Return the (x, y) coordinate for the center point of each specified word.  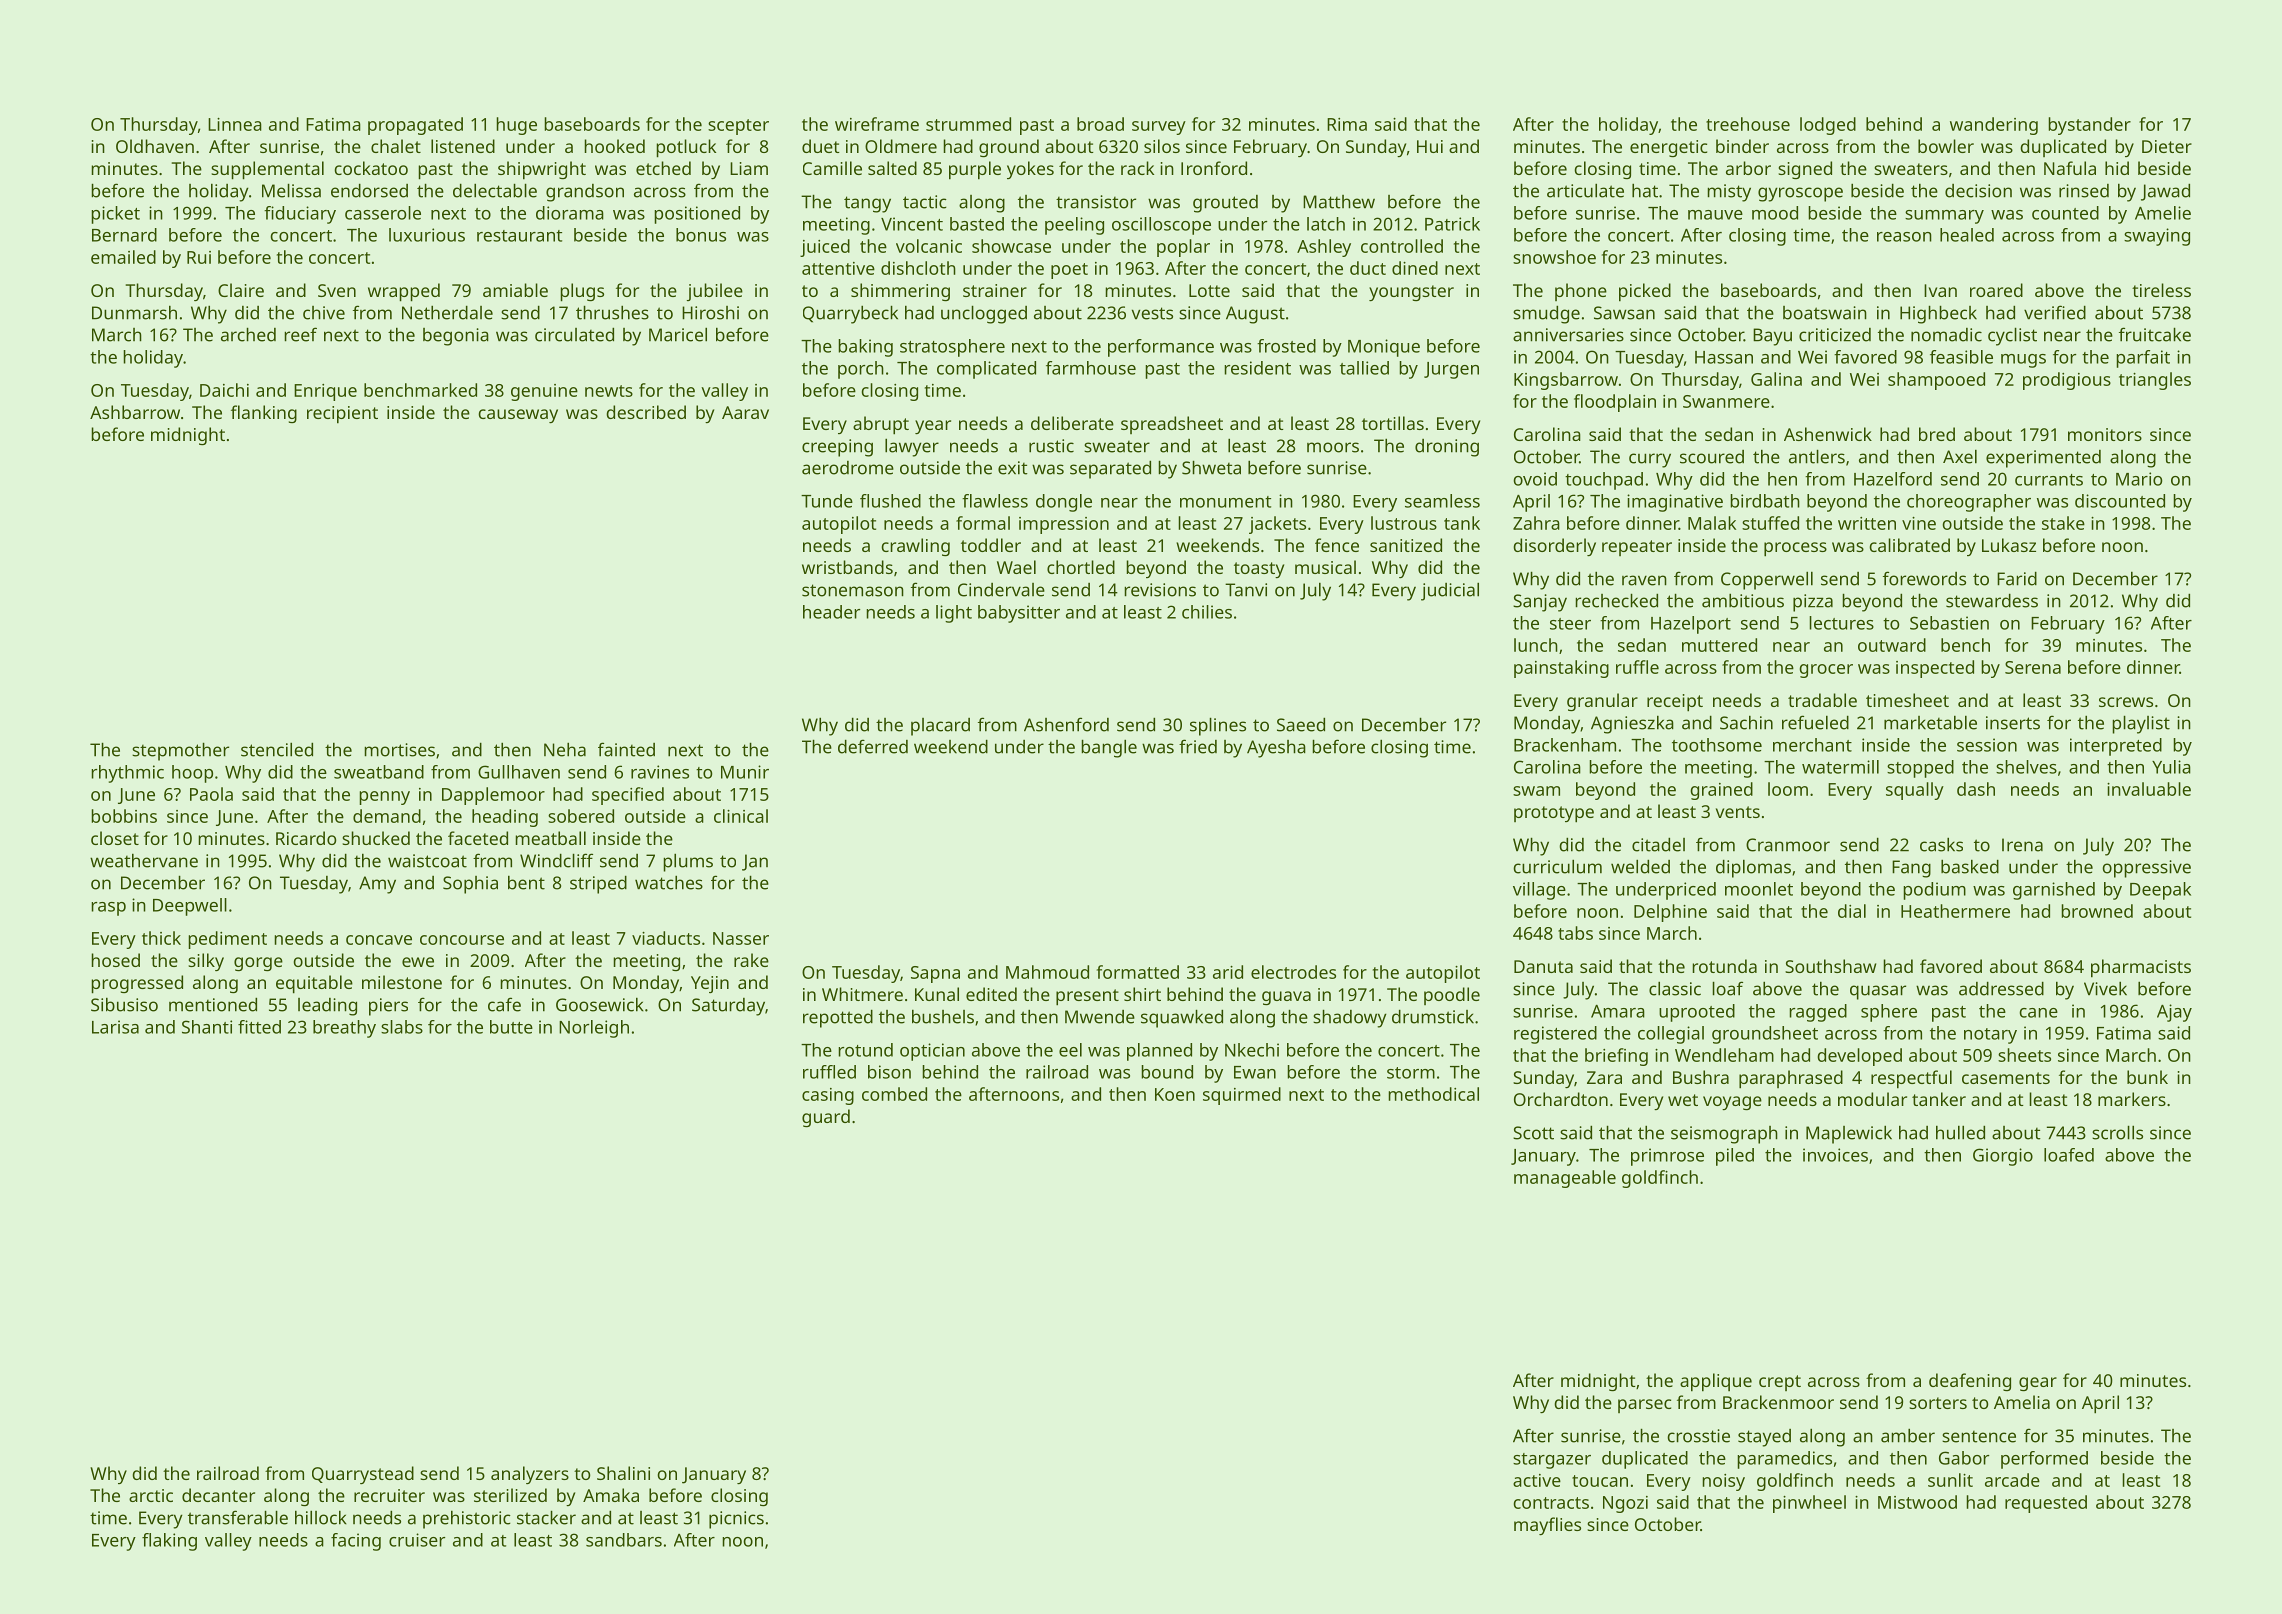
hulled (1960, 1133)
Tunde (827, 501)
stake (2063, 523)
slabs (402, 1027)
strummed (968, 124)
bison (889, 1072)
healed (1967, 235)
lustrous (1404, 523)
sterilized (510, 1495)
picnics (736, 1520)
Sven (337, 290)
